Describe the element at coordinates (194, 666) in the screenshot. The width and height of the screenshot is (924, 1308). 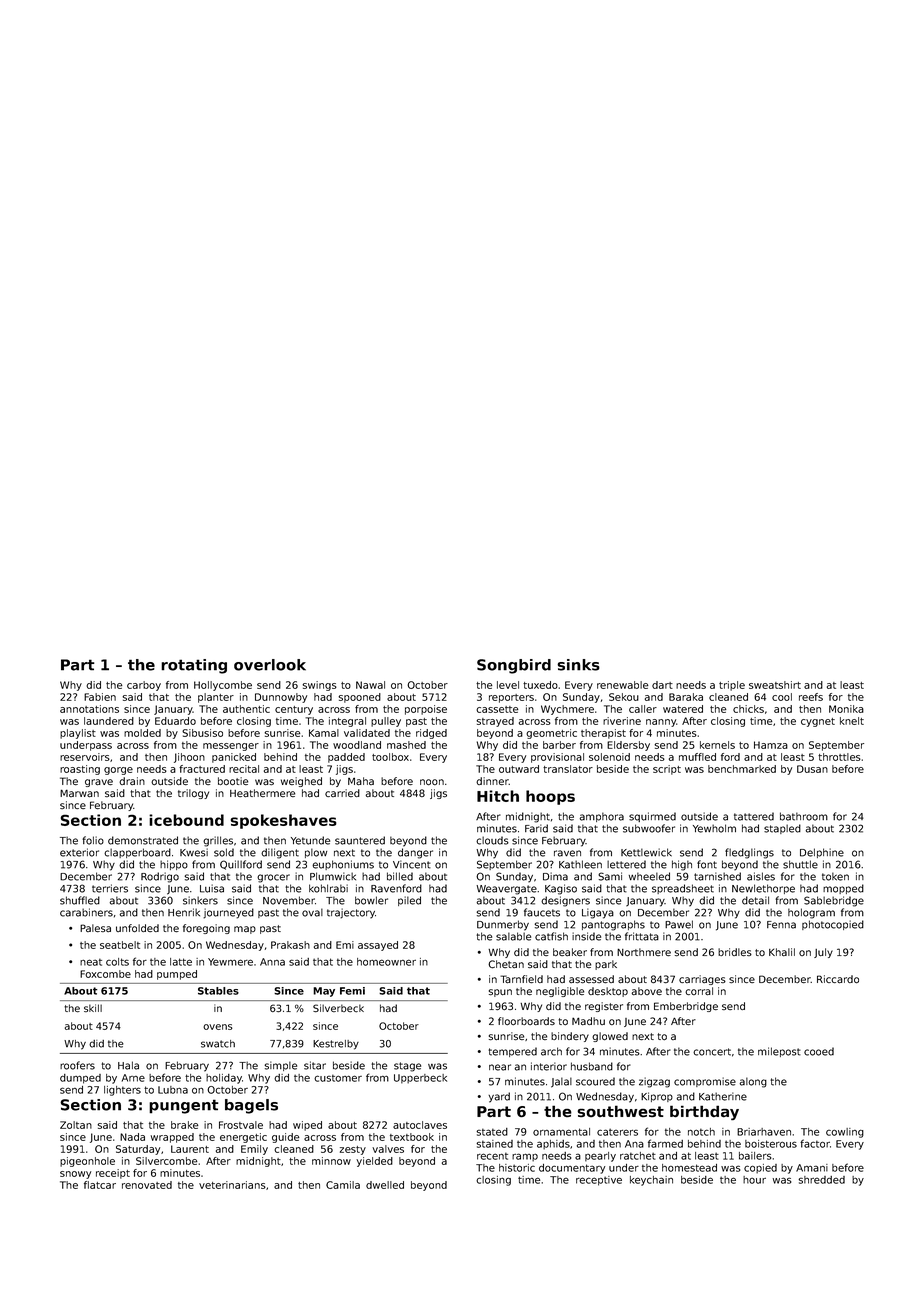
I see `rotating` at that location.
